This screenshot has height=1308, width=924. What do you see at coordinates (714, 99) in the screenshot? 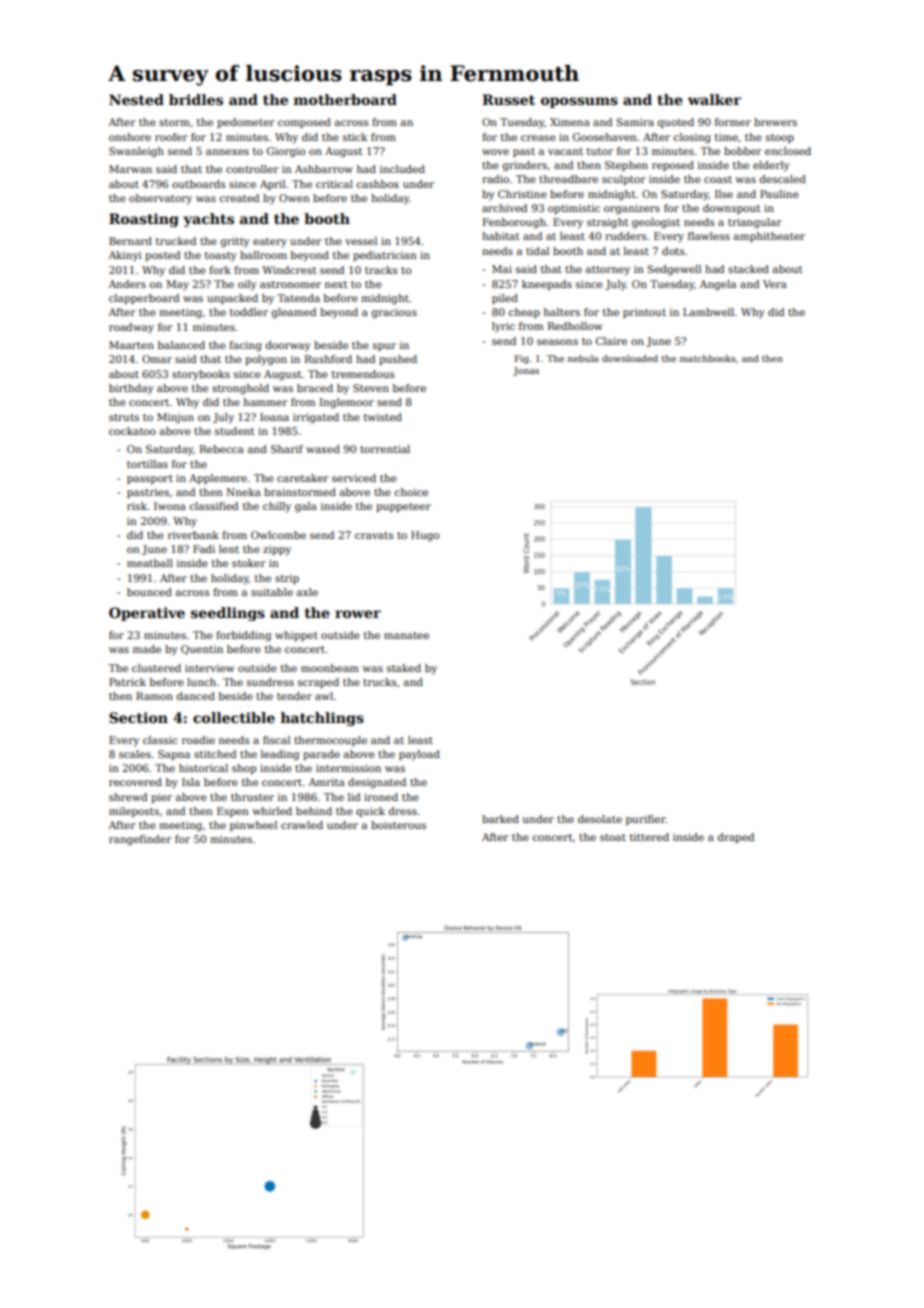
I see `walker` at bounding box center [714, 99].
